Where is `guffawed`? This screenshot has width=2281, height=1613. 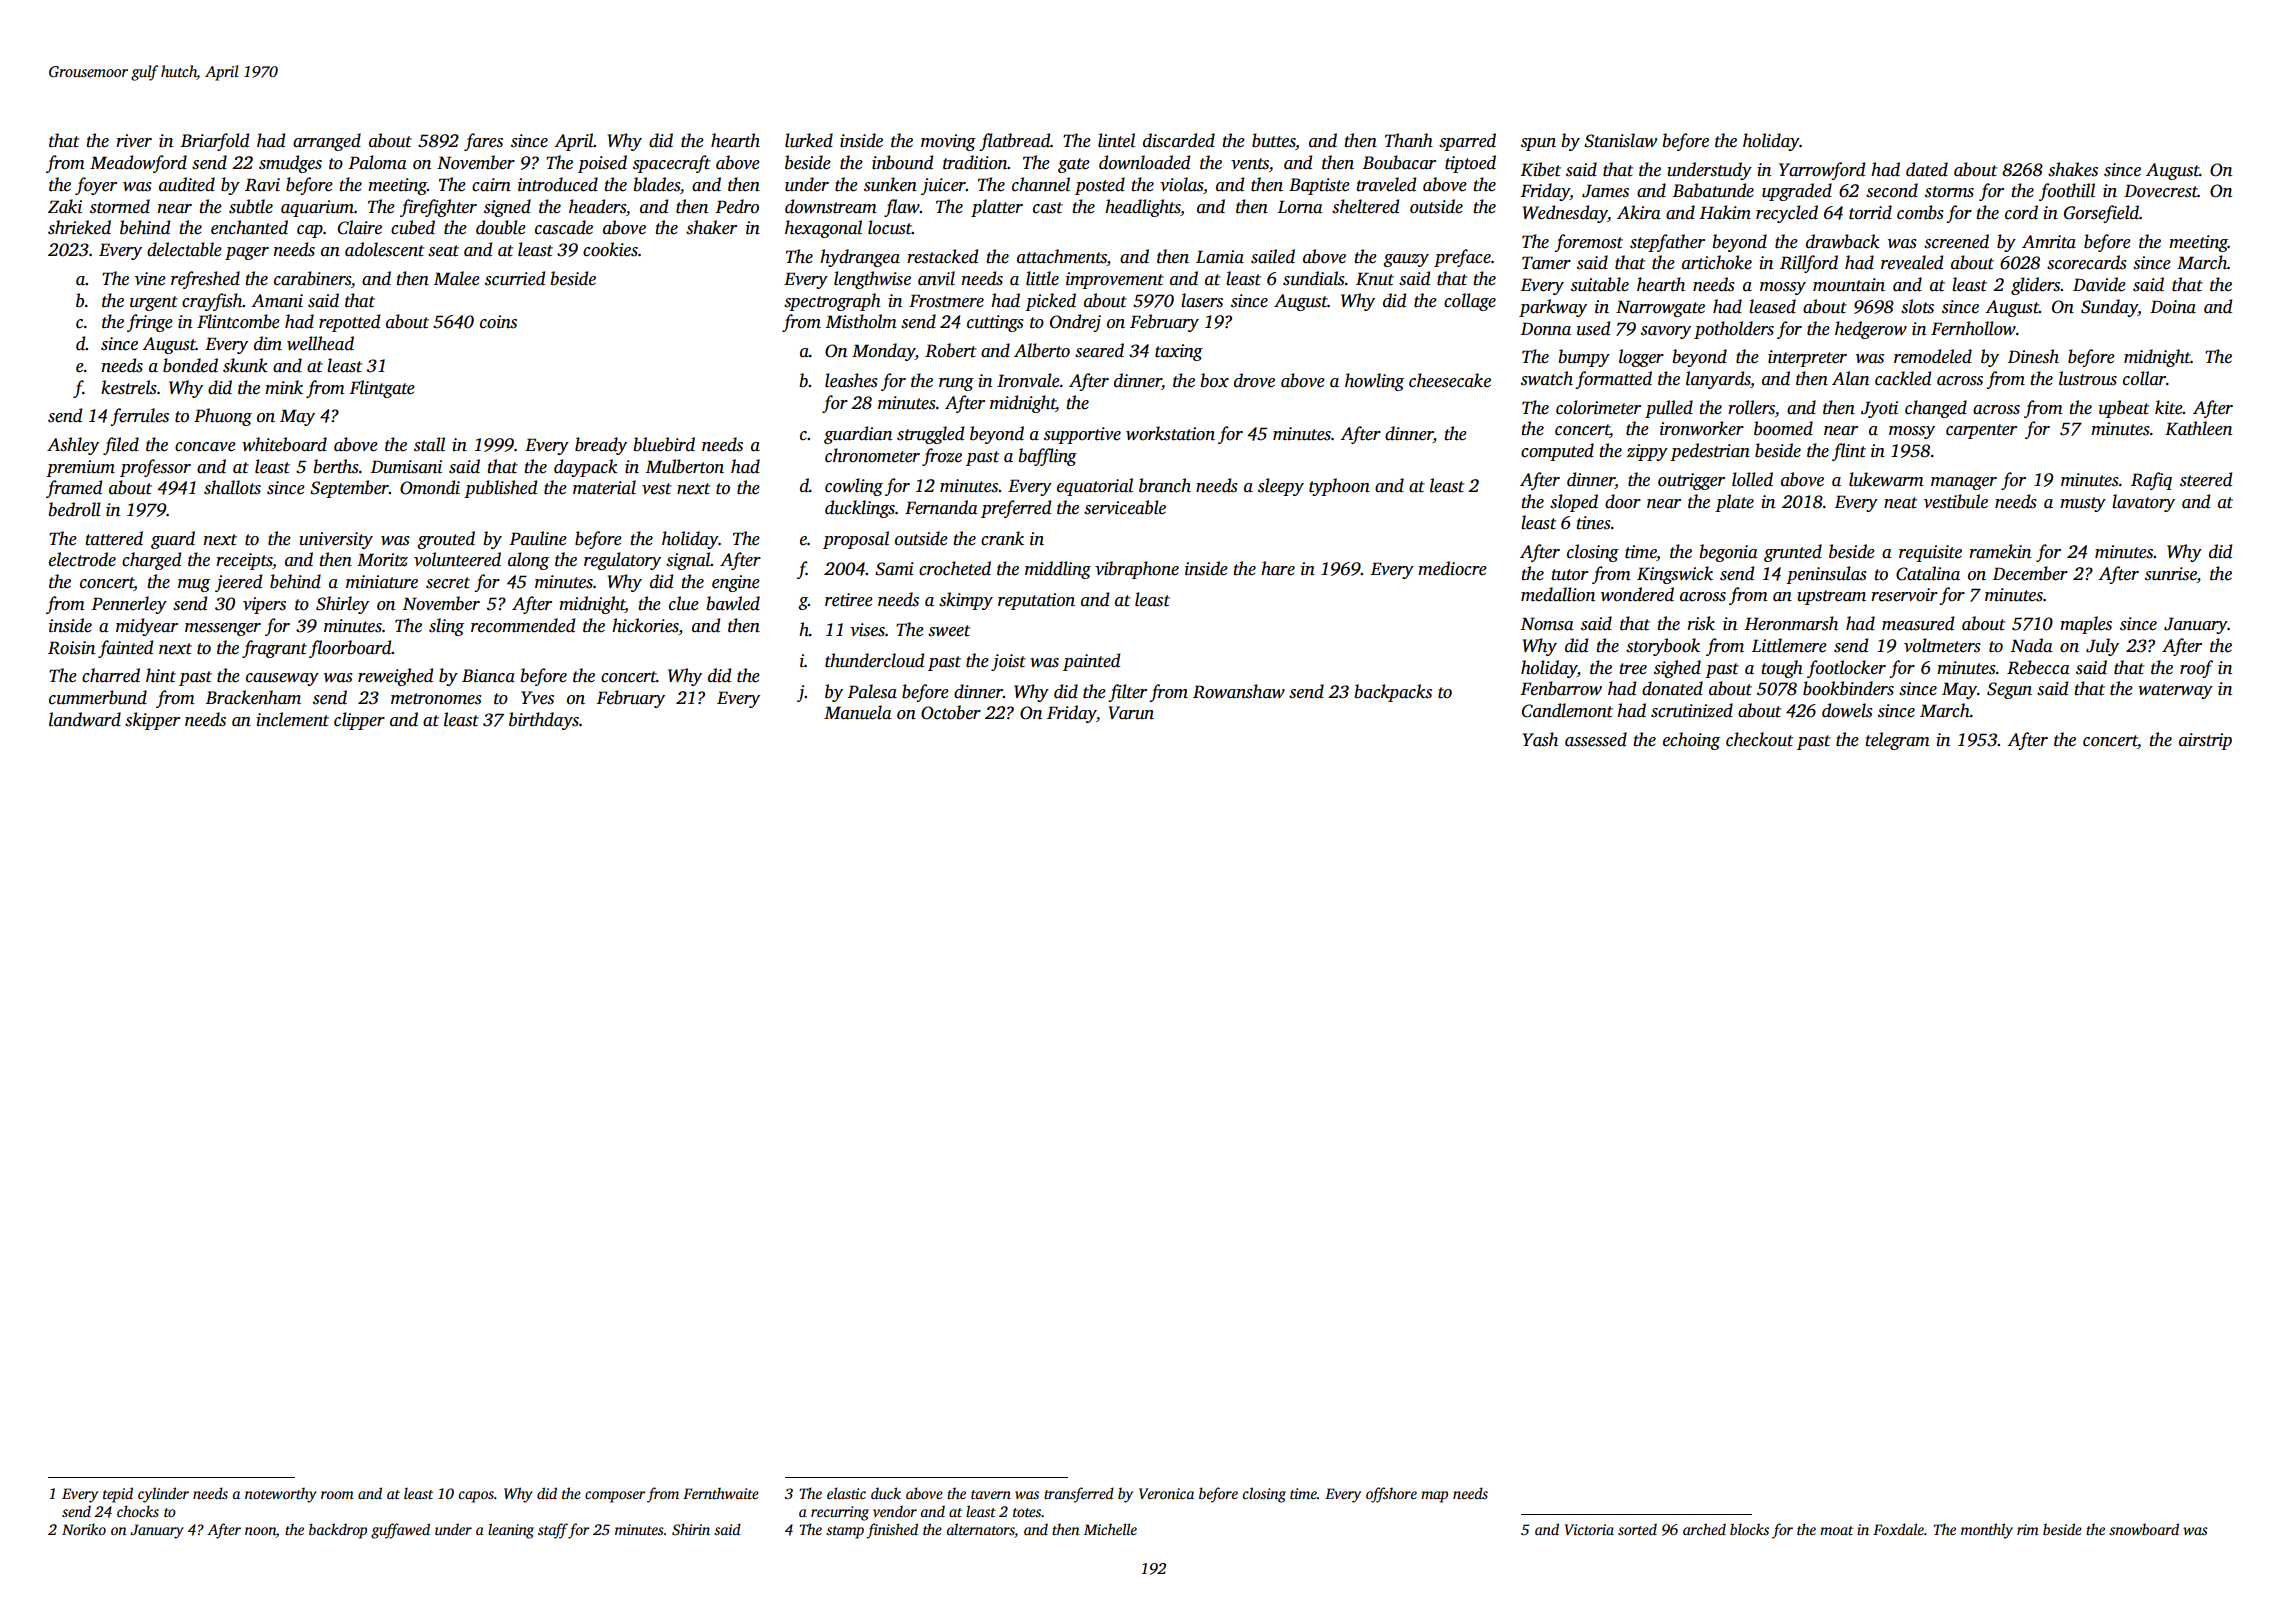
guffawed is located at coordinates (400, 1531).
